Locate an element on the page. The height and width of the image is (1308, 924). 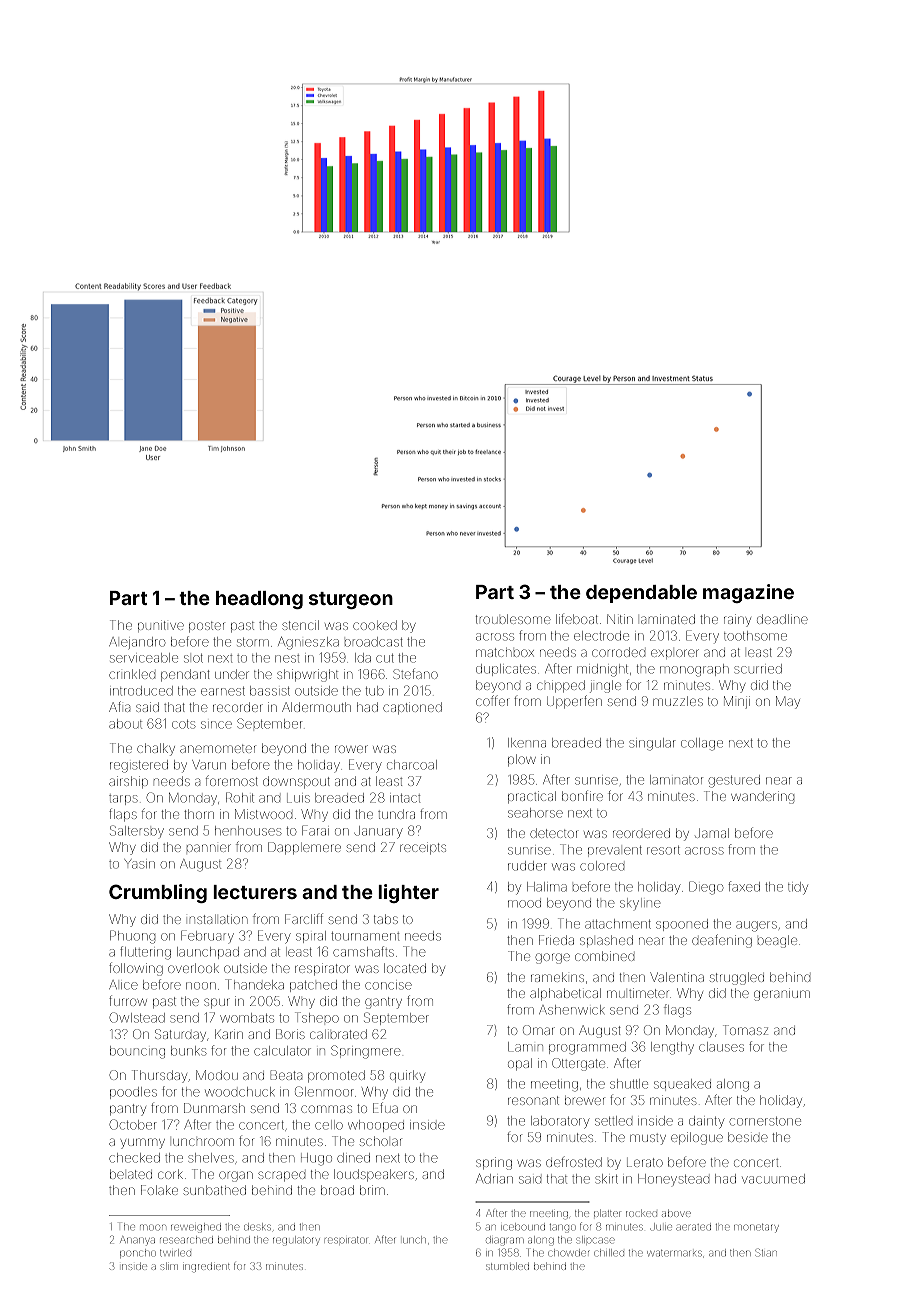
magazine is located at coordinates (748, 593).
